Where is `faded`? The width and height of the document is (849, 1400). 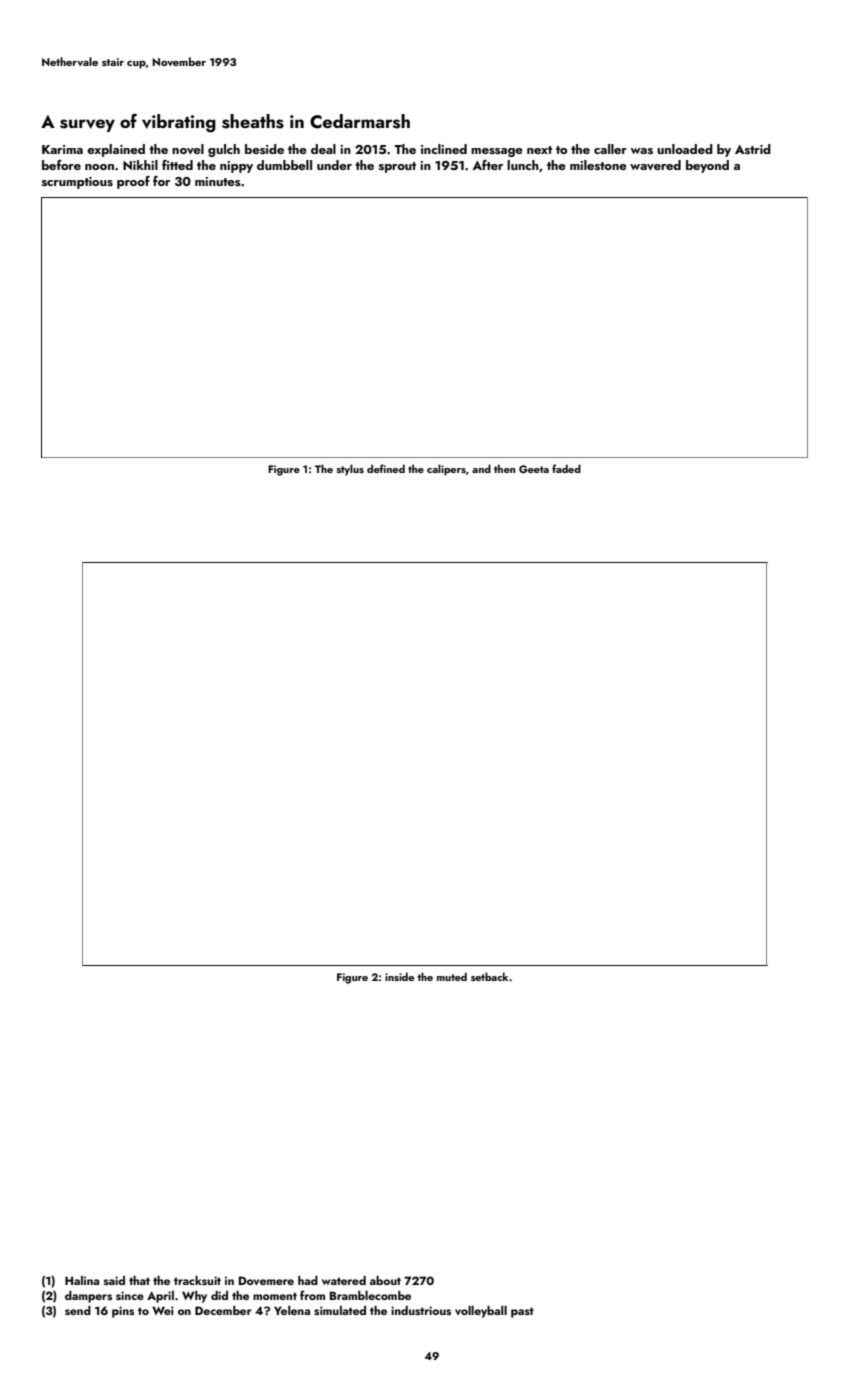
faded is located at coordinates (566, 468).
